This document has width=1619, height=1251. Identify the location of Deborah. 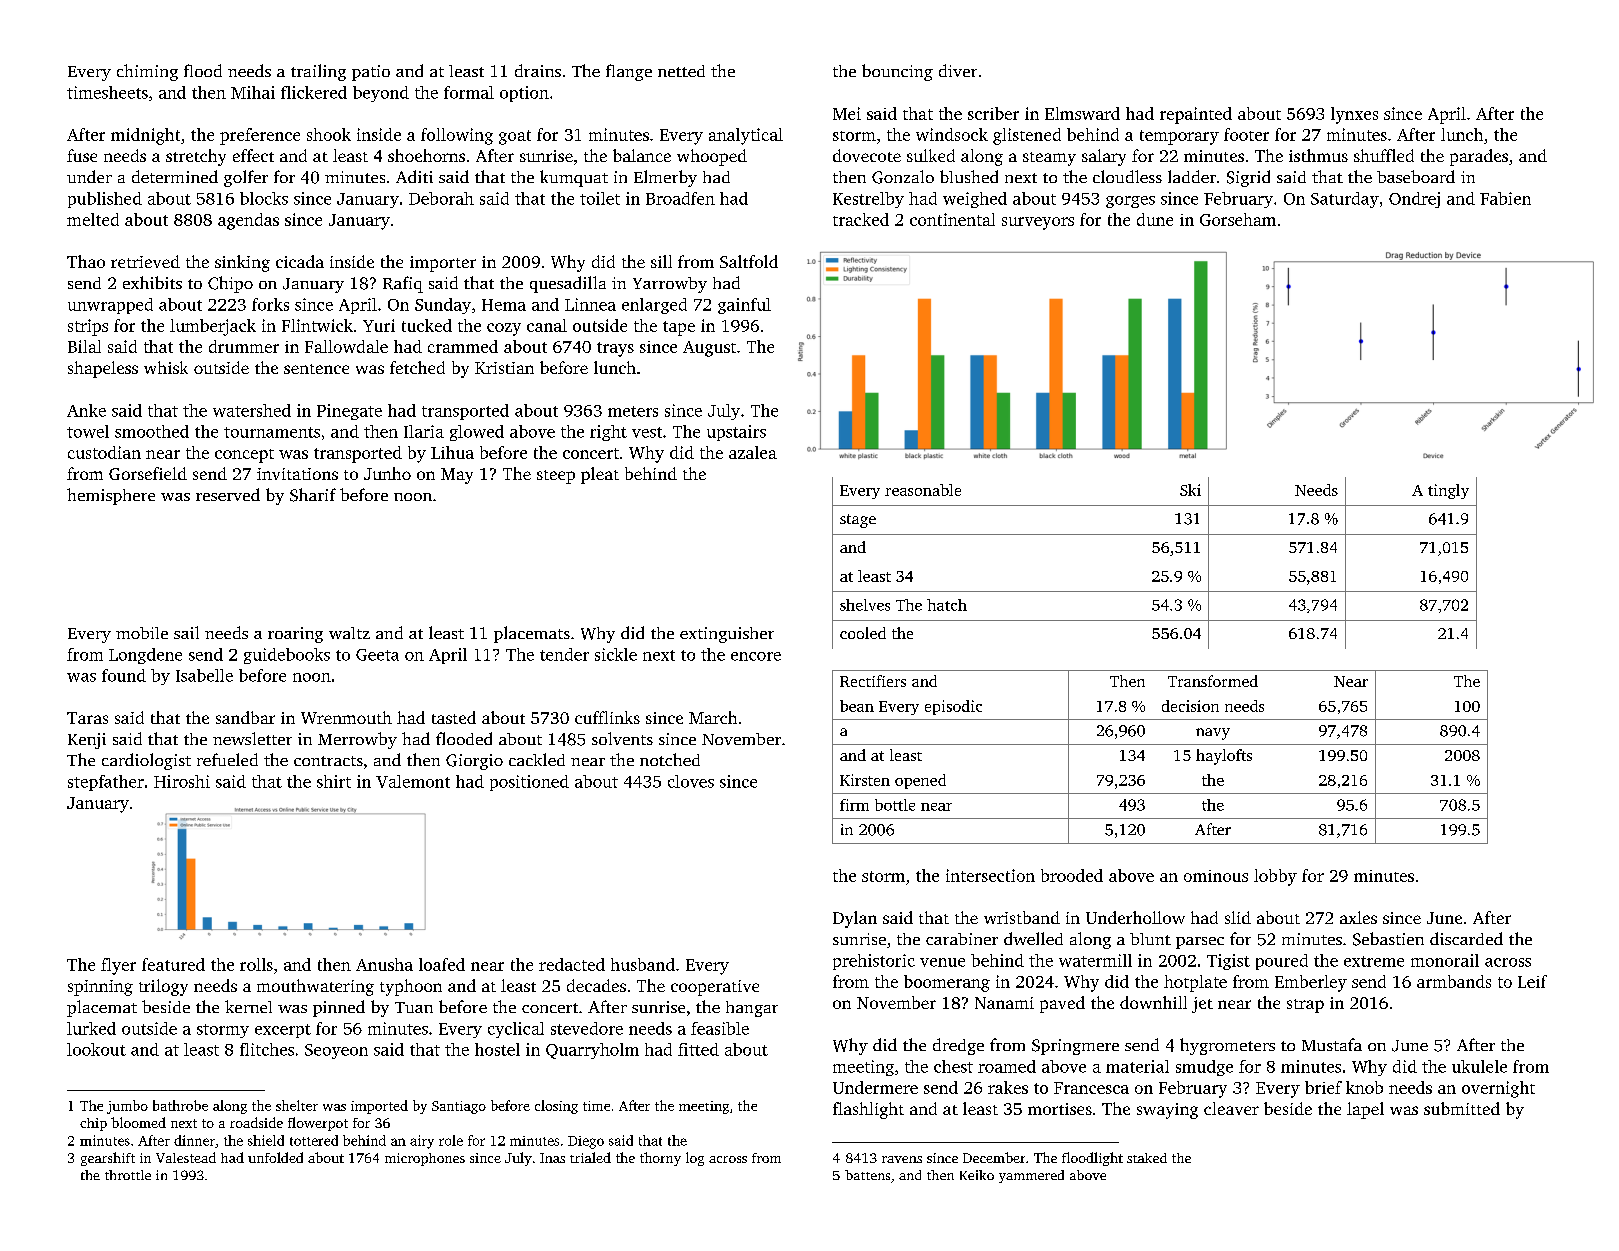
(441, 198).
